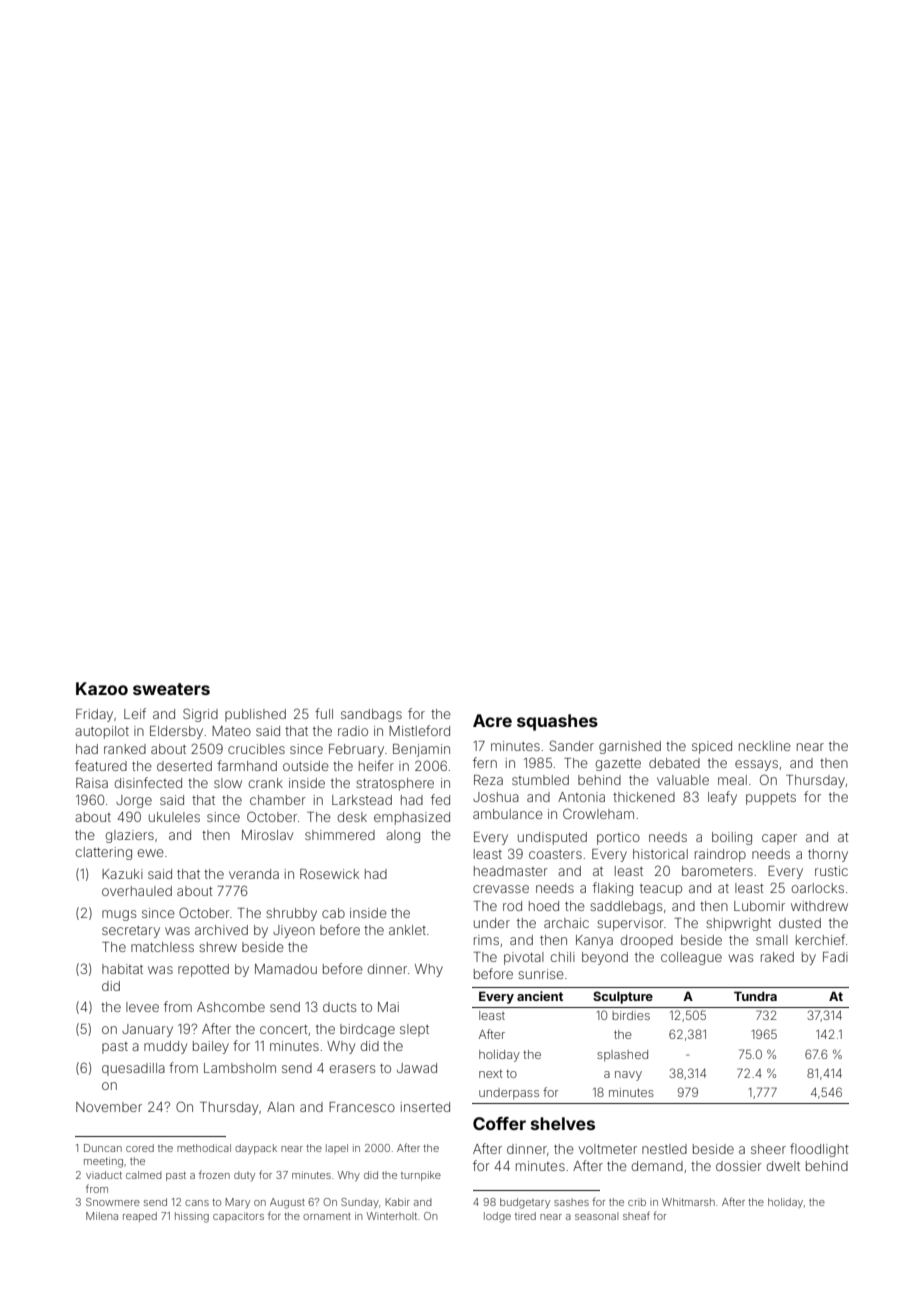 The image size is (924, 1308). I want to click on Sculpture, so click(623, 997).
